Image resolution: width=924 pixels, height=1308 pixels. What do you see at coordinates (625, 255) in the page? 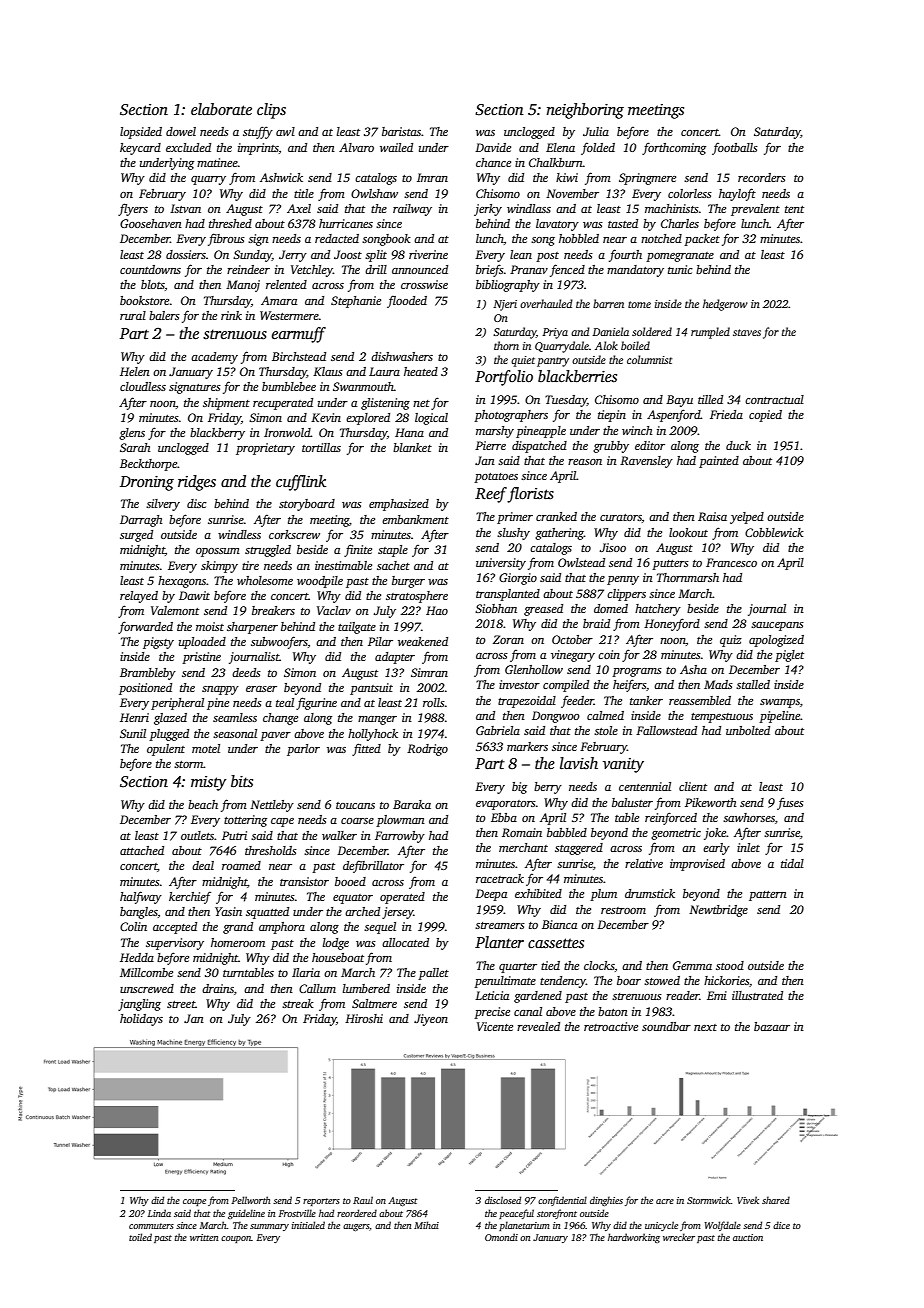
I see `fourth` at bounding box center [625, 255].
